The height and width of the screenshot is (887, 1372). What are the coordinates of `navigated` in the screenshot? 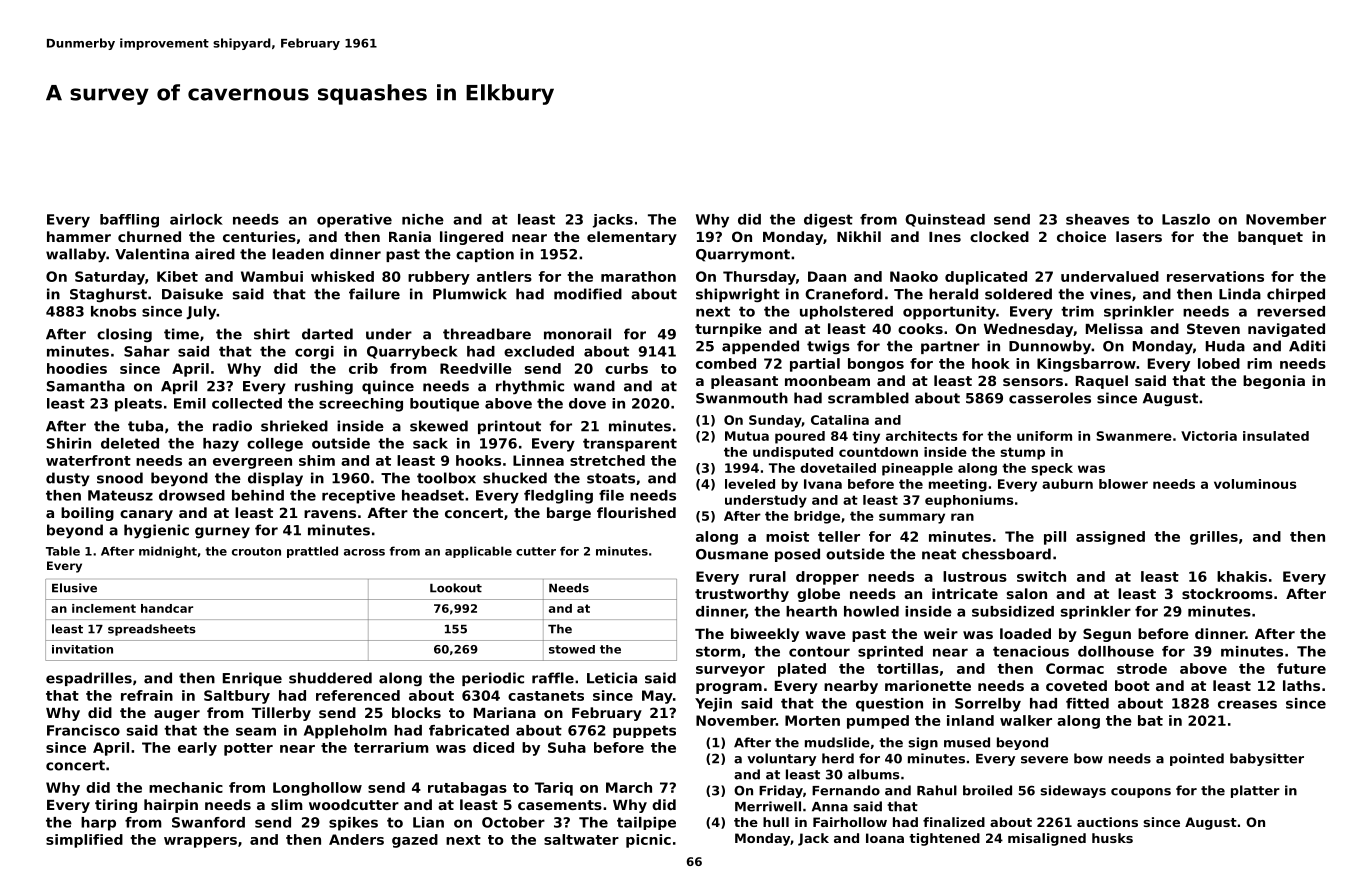 It's located at (1286, 330).
